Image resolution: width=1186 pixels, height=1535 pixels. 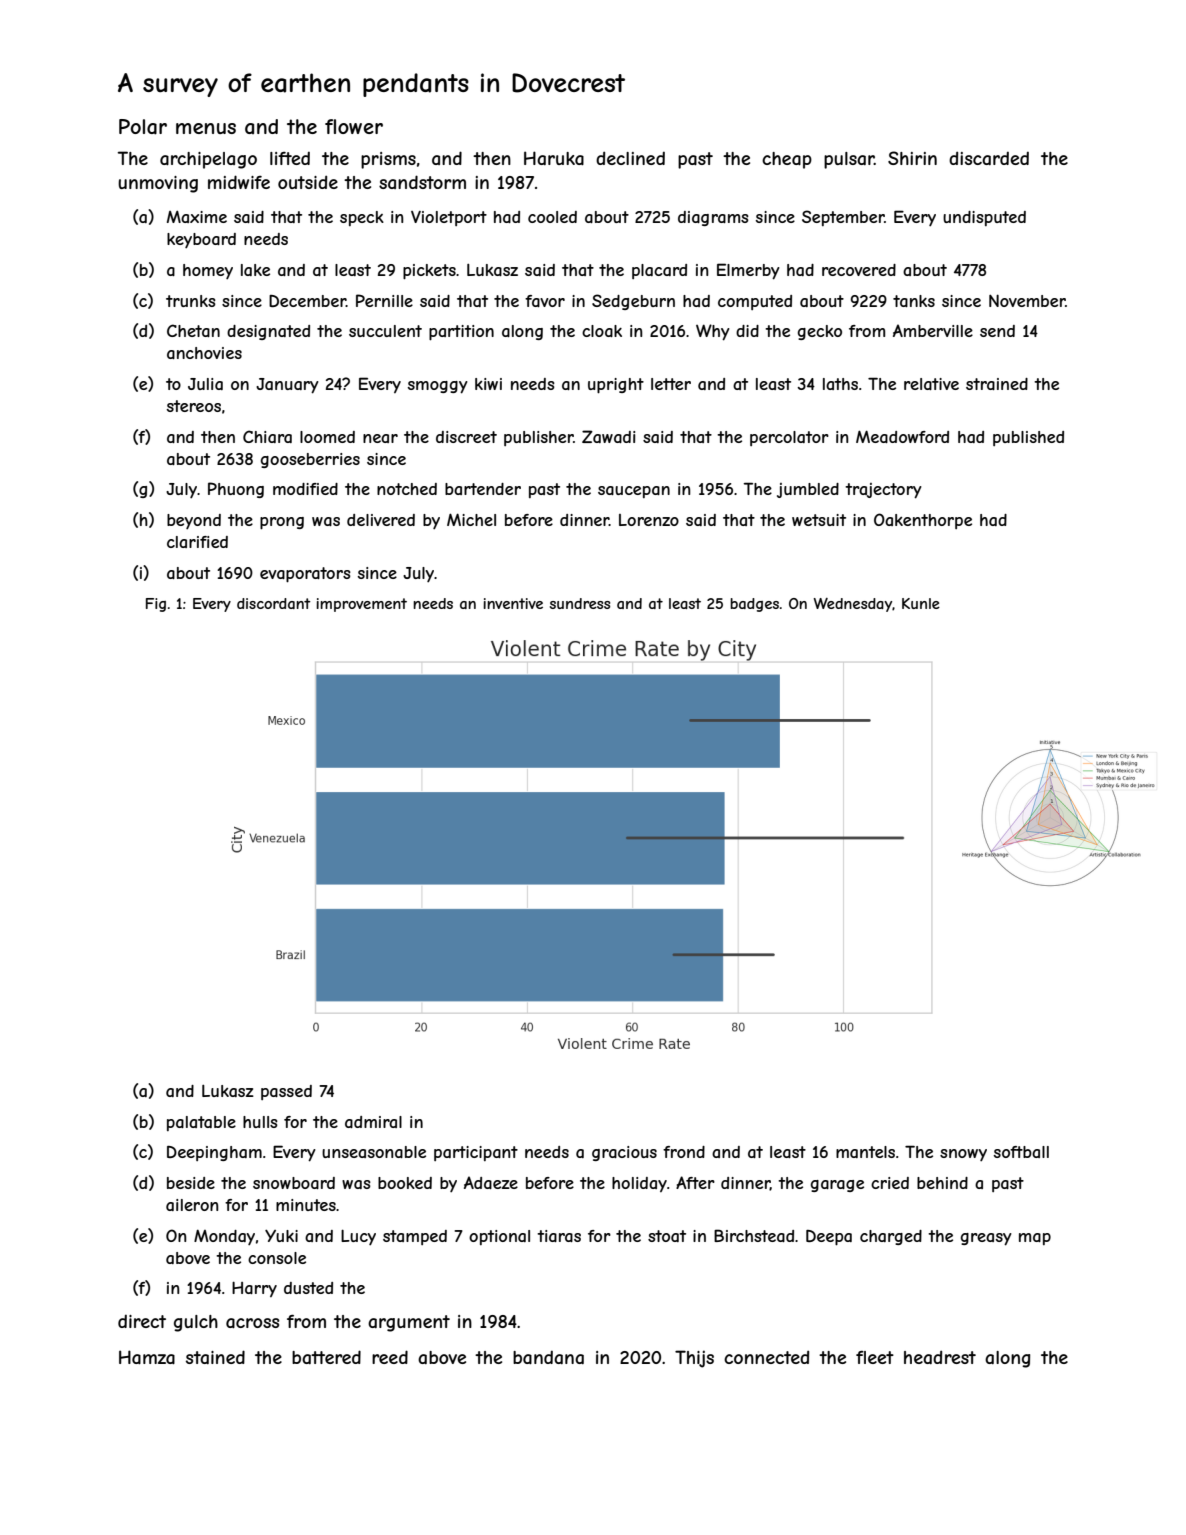 I want to click on declined, so click(x=630, y=158).
